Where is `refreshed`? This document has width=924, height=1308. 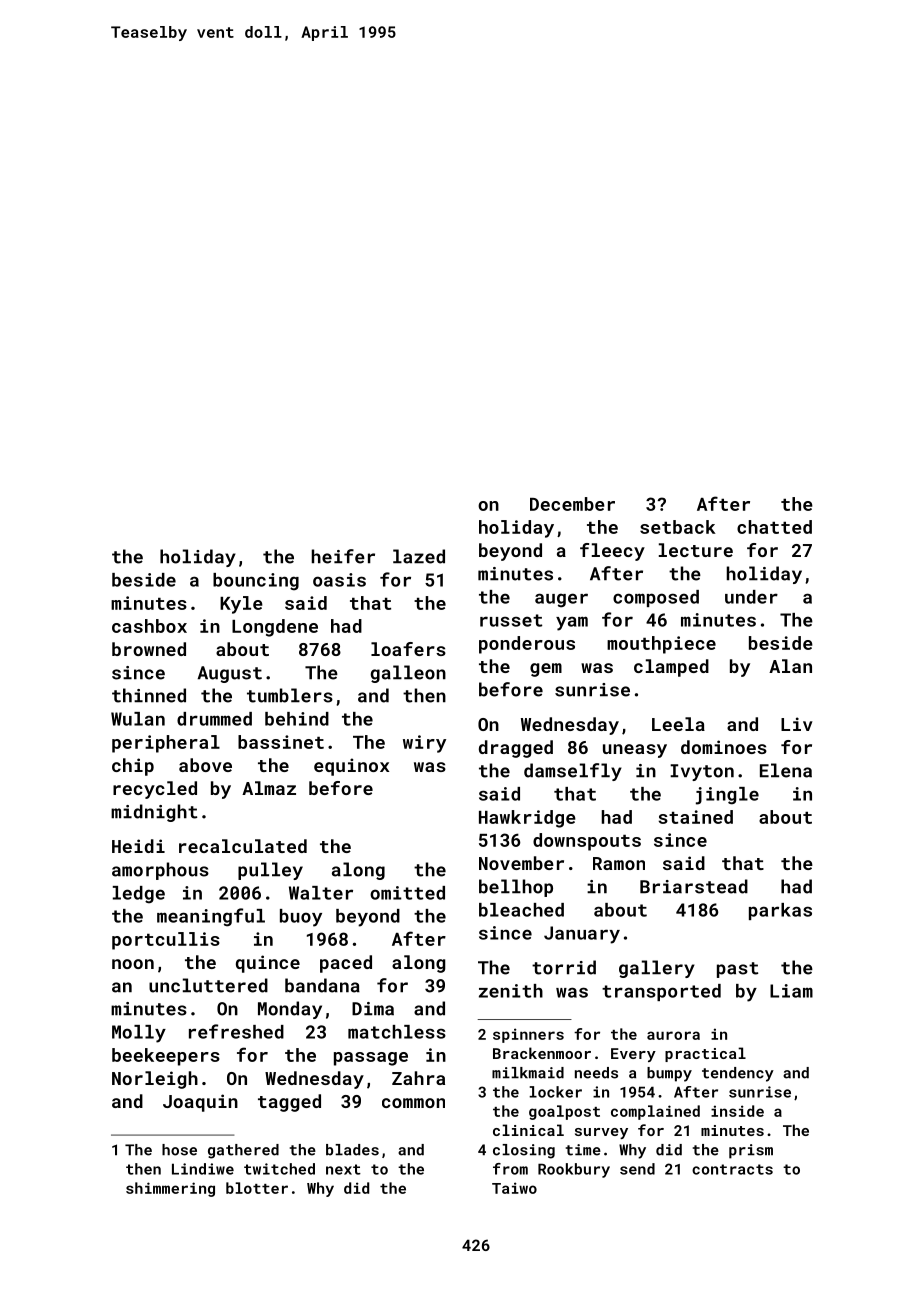
refreshed is located at coordinates (236, 1031).
